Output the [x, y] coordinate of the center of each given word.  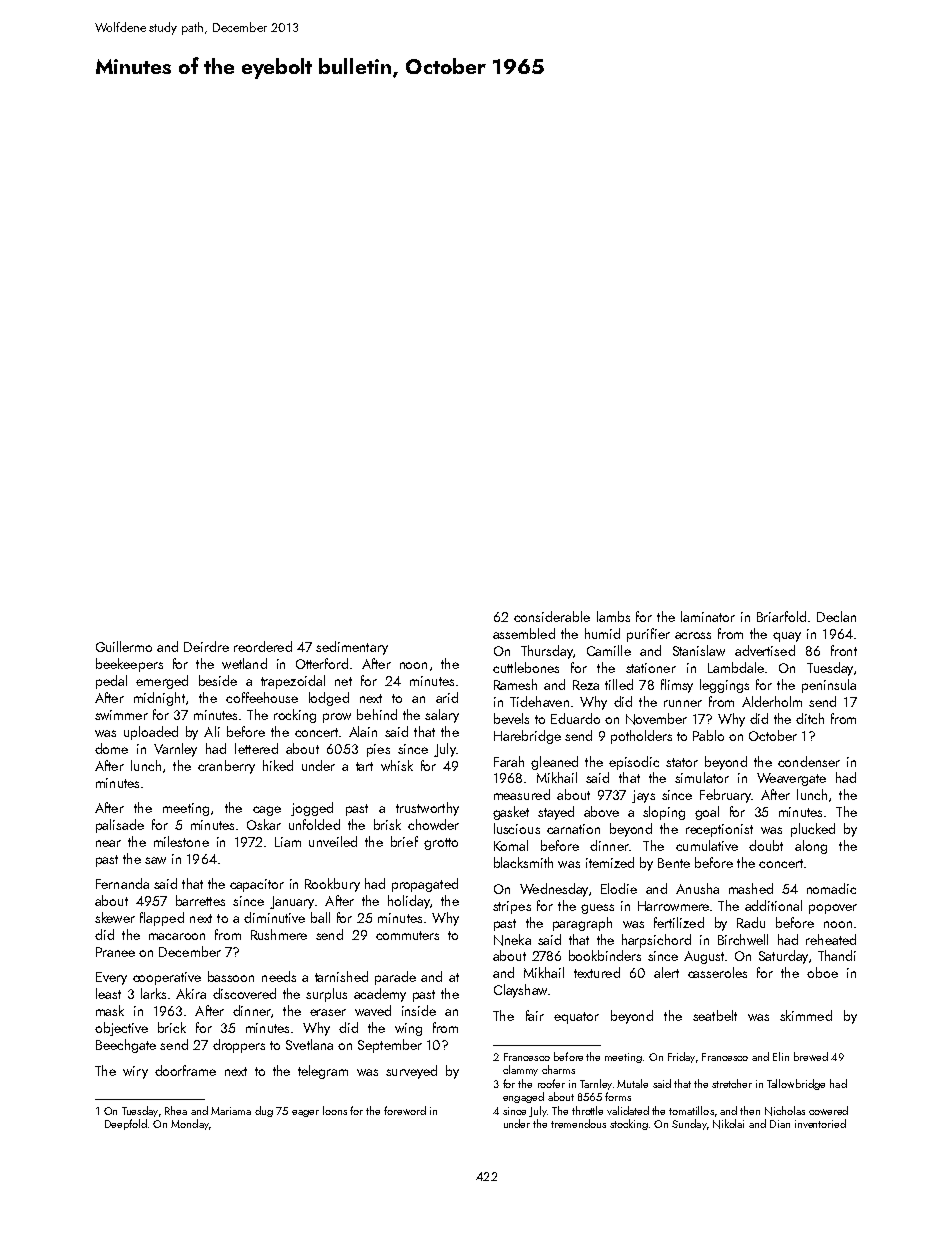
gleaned [554, 763]
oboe [822, 972]
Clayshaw [520, 991]
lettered [256, 748]
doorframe [185, 1070]
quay [787, 637]
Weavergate [791, 779]
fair [535, 1015]
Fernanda [122, 883]
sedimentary [352, 648]
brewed [811, 1056]
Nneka [512, 940]
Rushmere [279, 934]
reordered [263, 646]
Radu [751, 922]
